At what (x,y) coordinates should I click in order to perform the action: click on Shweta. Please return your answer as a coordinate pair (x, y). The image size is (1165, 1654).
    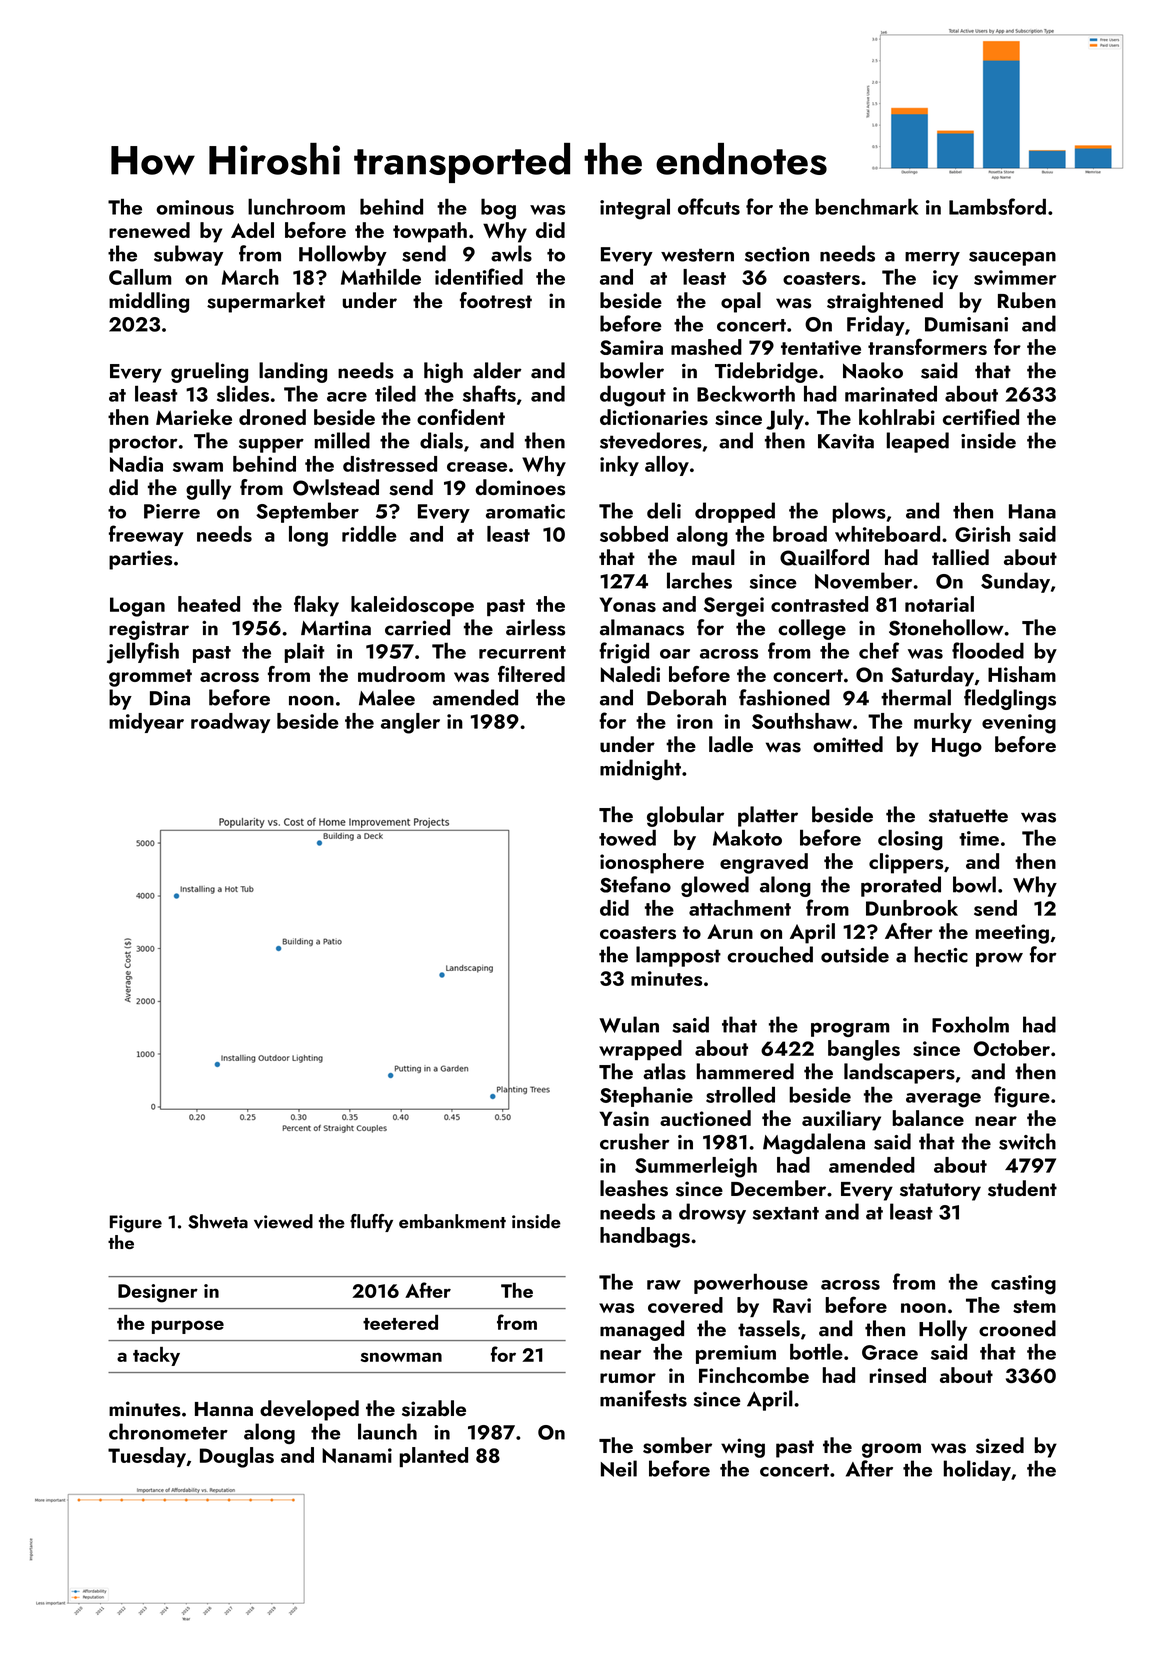
    Looking at the image, I should click on (218, 1221).
